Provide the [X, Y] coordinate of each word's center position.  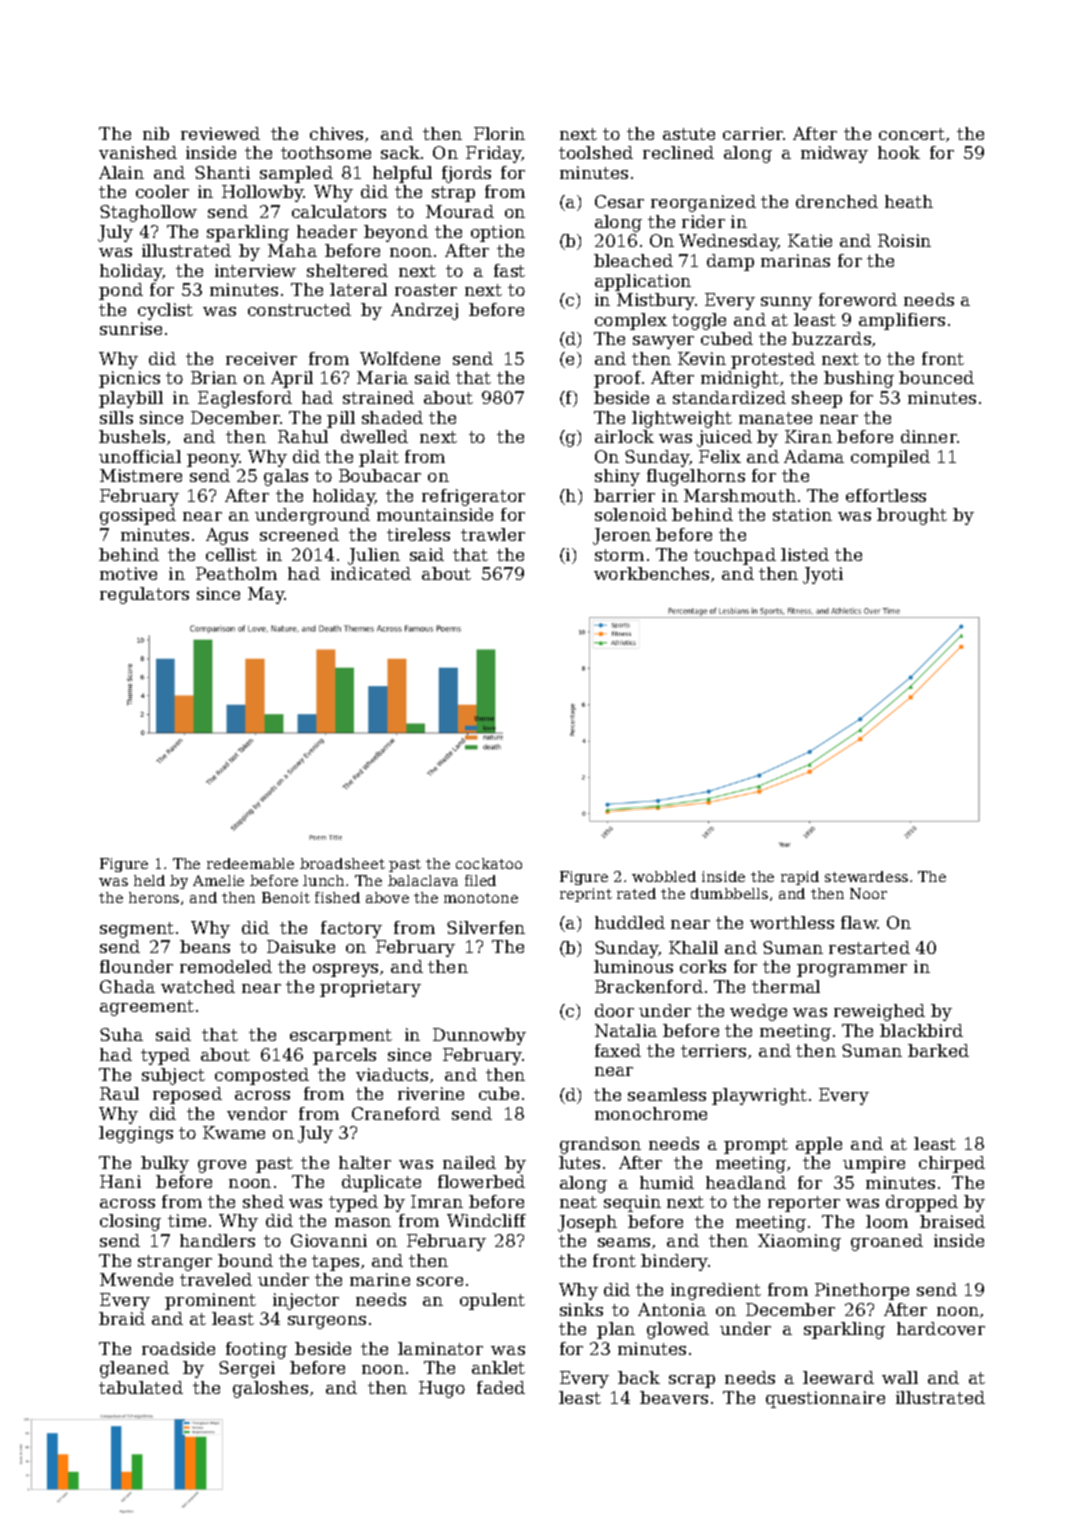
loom [887, 1221]
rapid [800, 878]
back [639, 1377]
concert [912, 134]
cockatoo [489, 863]
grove [222, 1166]
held [149, 880]
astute [689, 134]
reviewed [220, 133]
